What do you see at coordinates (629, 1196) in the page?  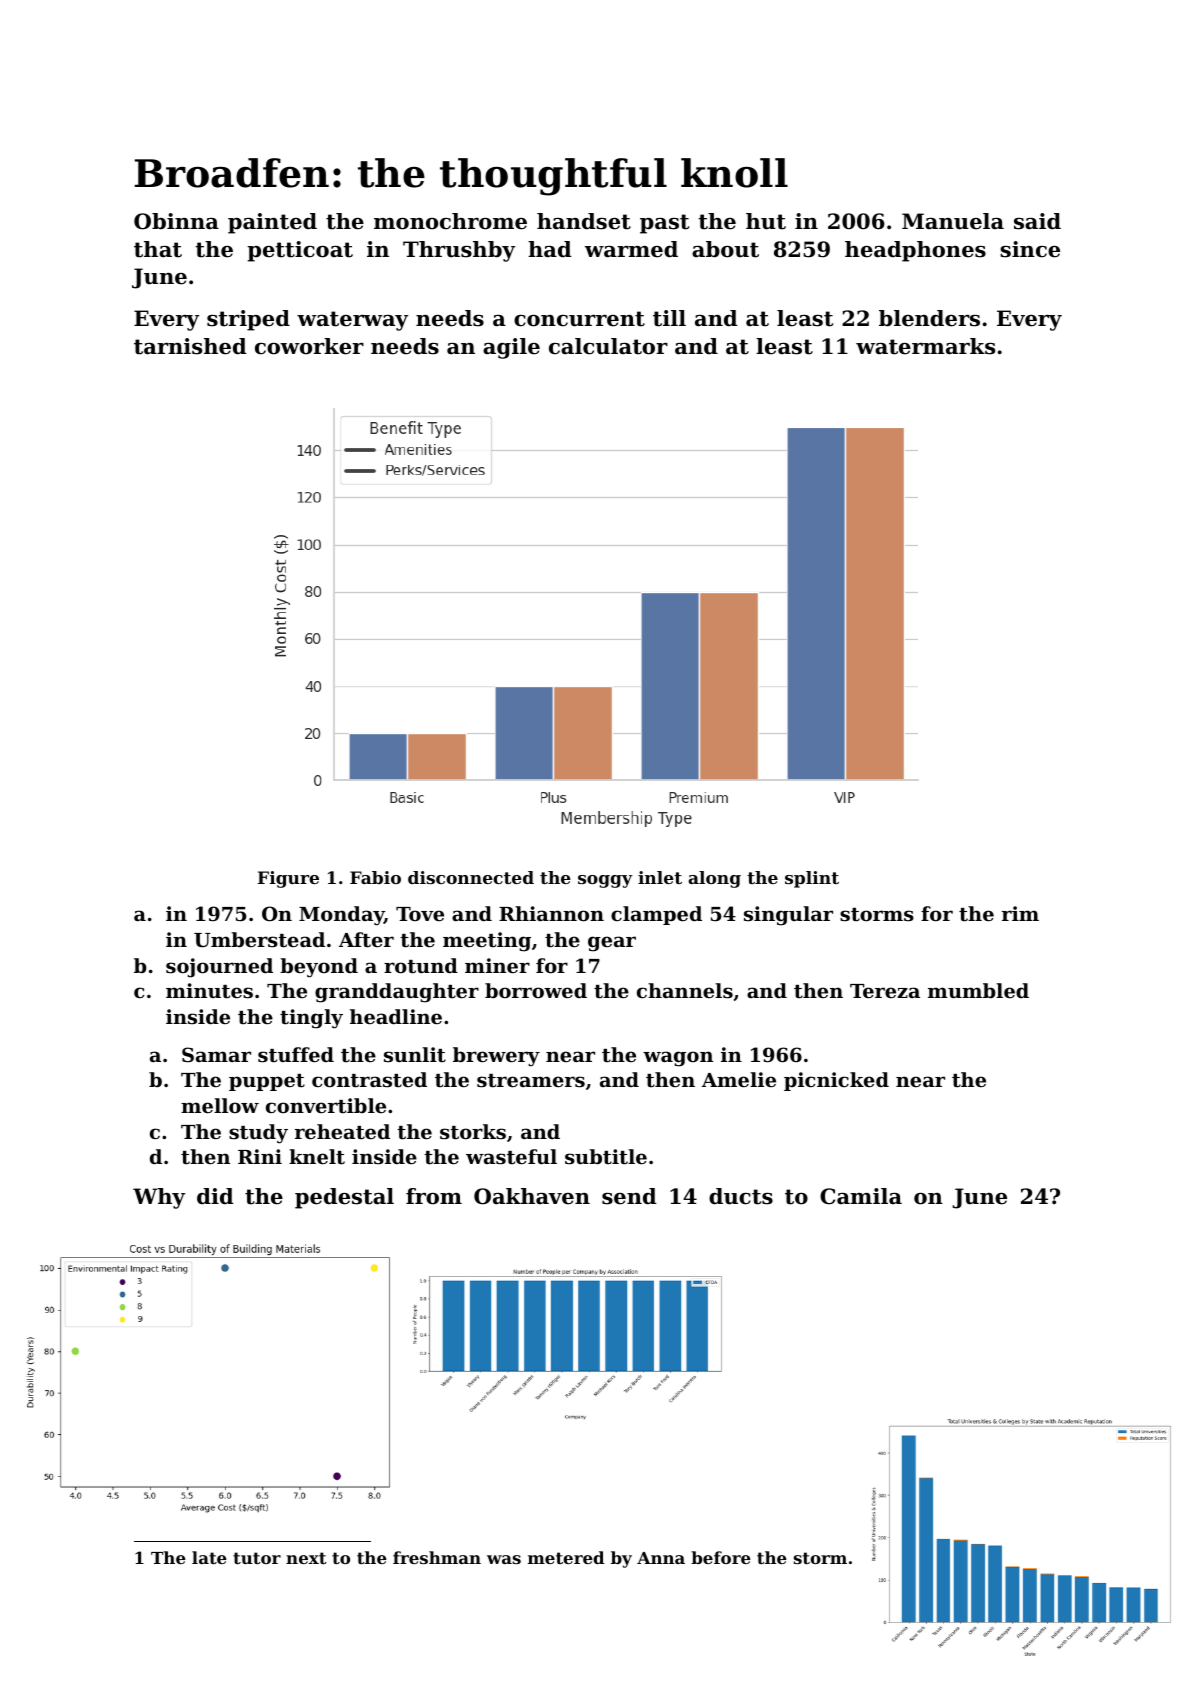 I see `send` at bounding box center [629, 1196].
